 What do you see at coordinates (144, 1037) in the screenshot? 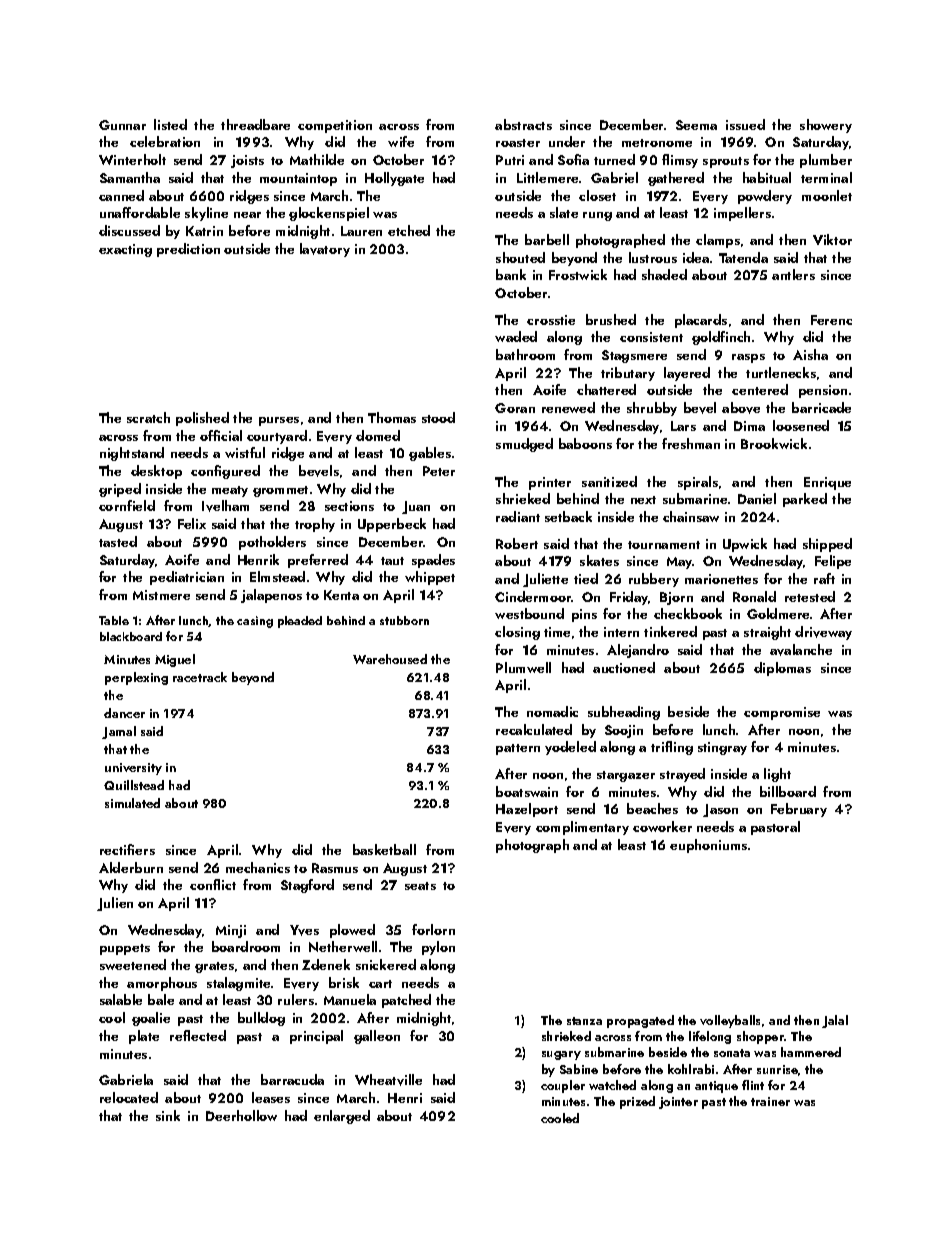
I see `plate` at bounding box center [144, 1037].
